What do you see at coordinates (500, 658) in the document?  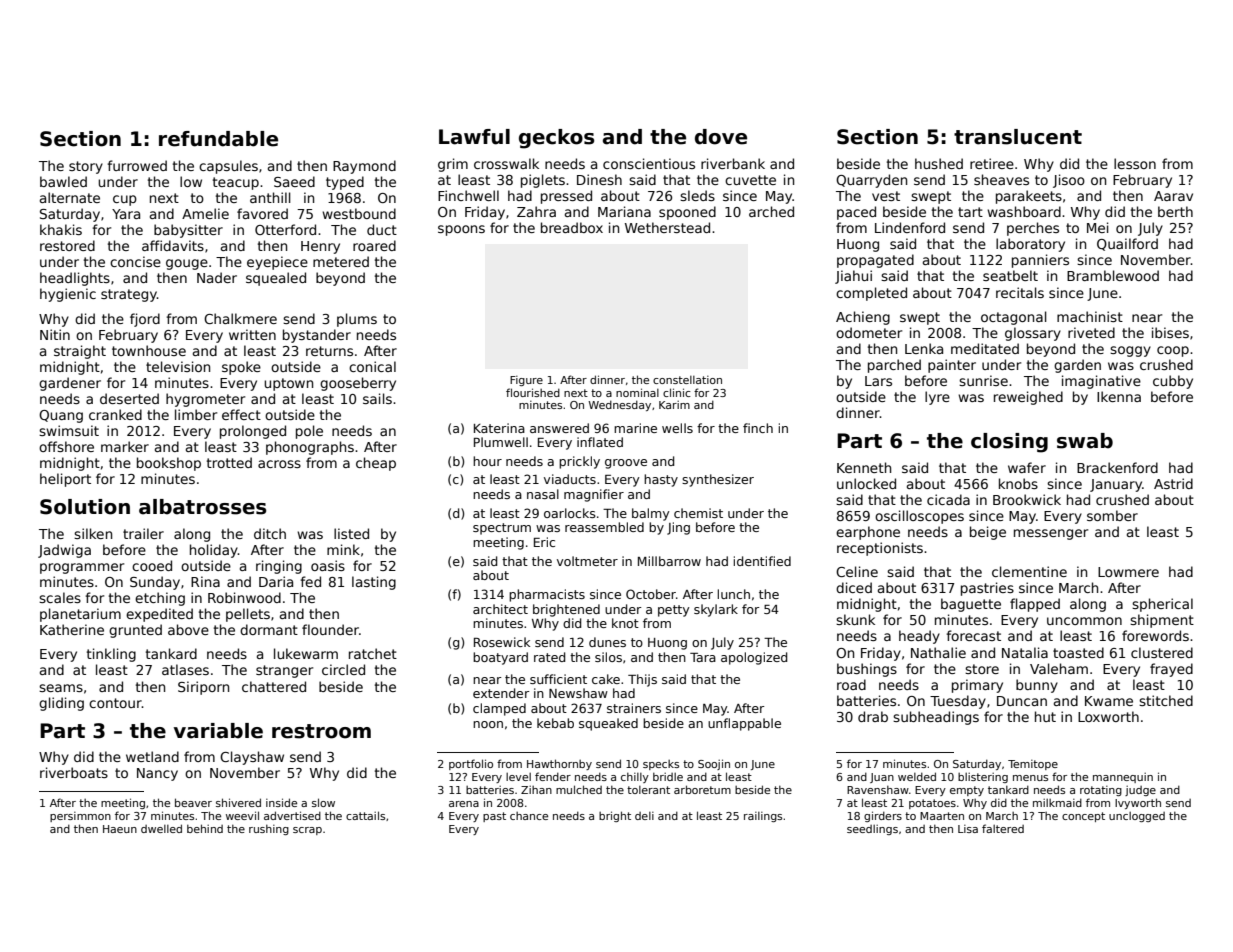 I see `boatyard` at bounding box center [500, 658].
